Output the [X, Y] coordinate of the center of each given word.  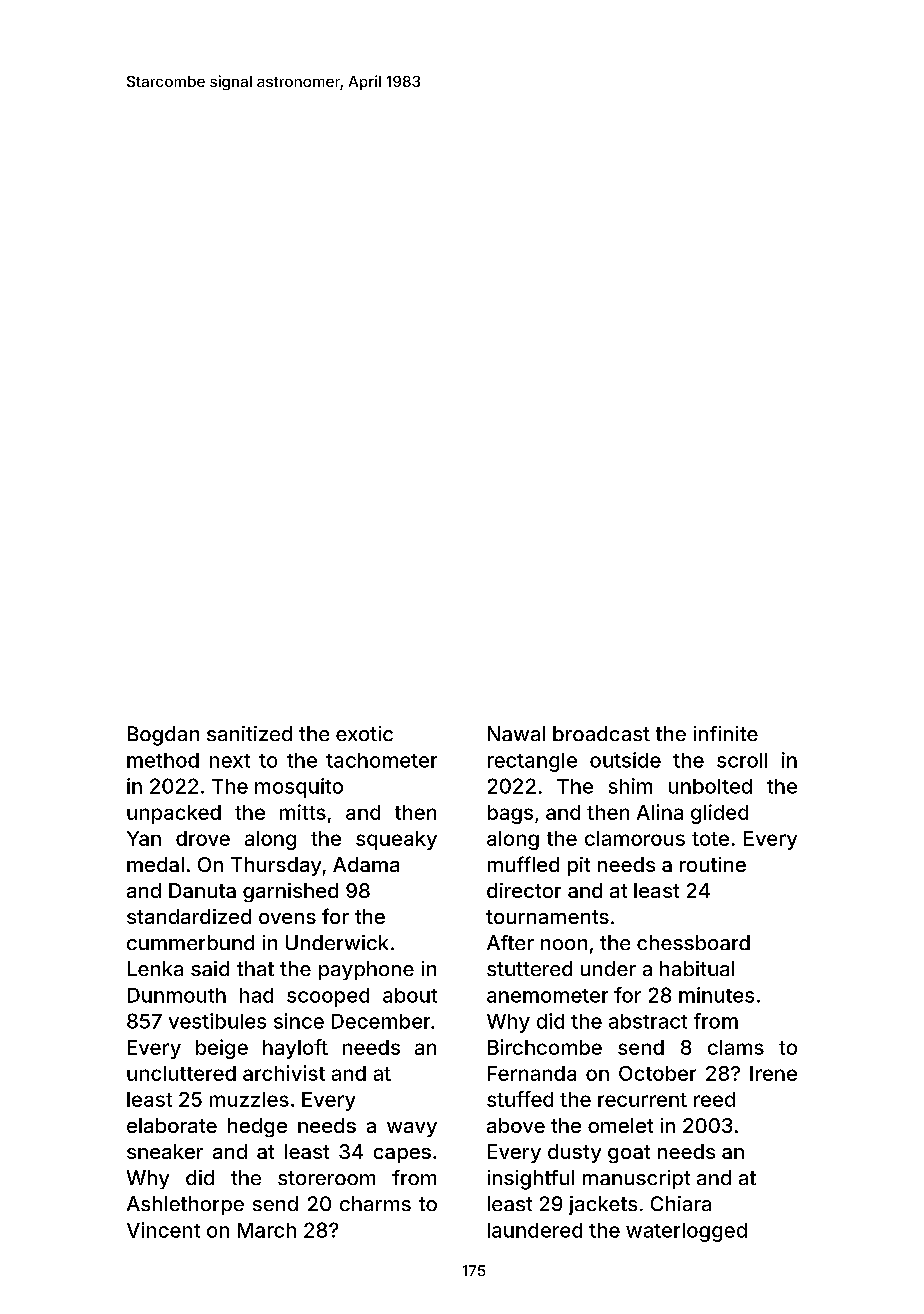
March [267, 1230]
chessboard [693, 942]
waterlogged [686, 1232]
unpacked [174, 814]
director [524, 890]
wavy [412, 1129]
